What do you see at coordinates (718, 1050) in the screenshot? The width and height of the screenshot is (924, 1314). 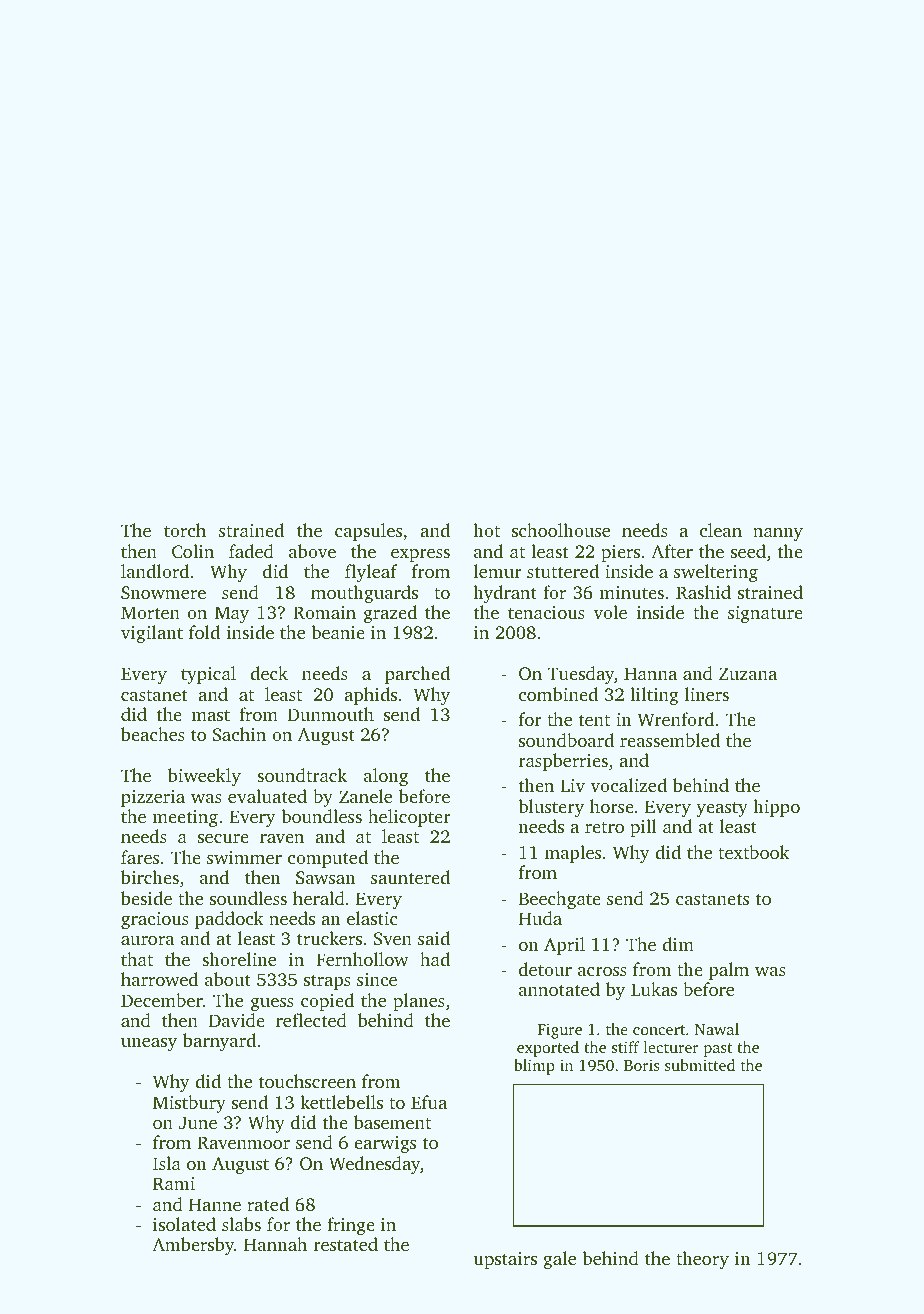 I see `past` at bounding box center [718, 1050].
